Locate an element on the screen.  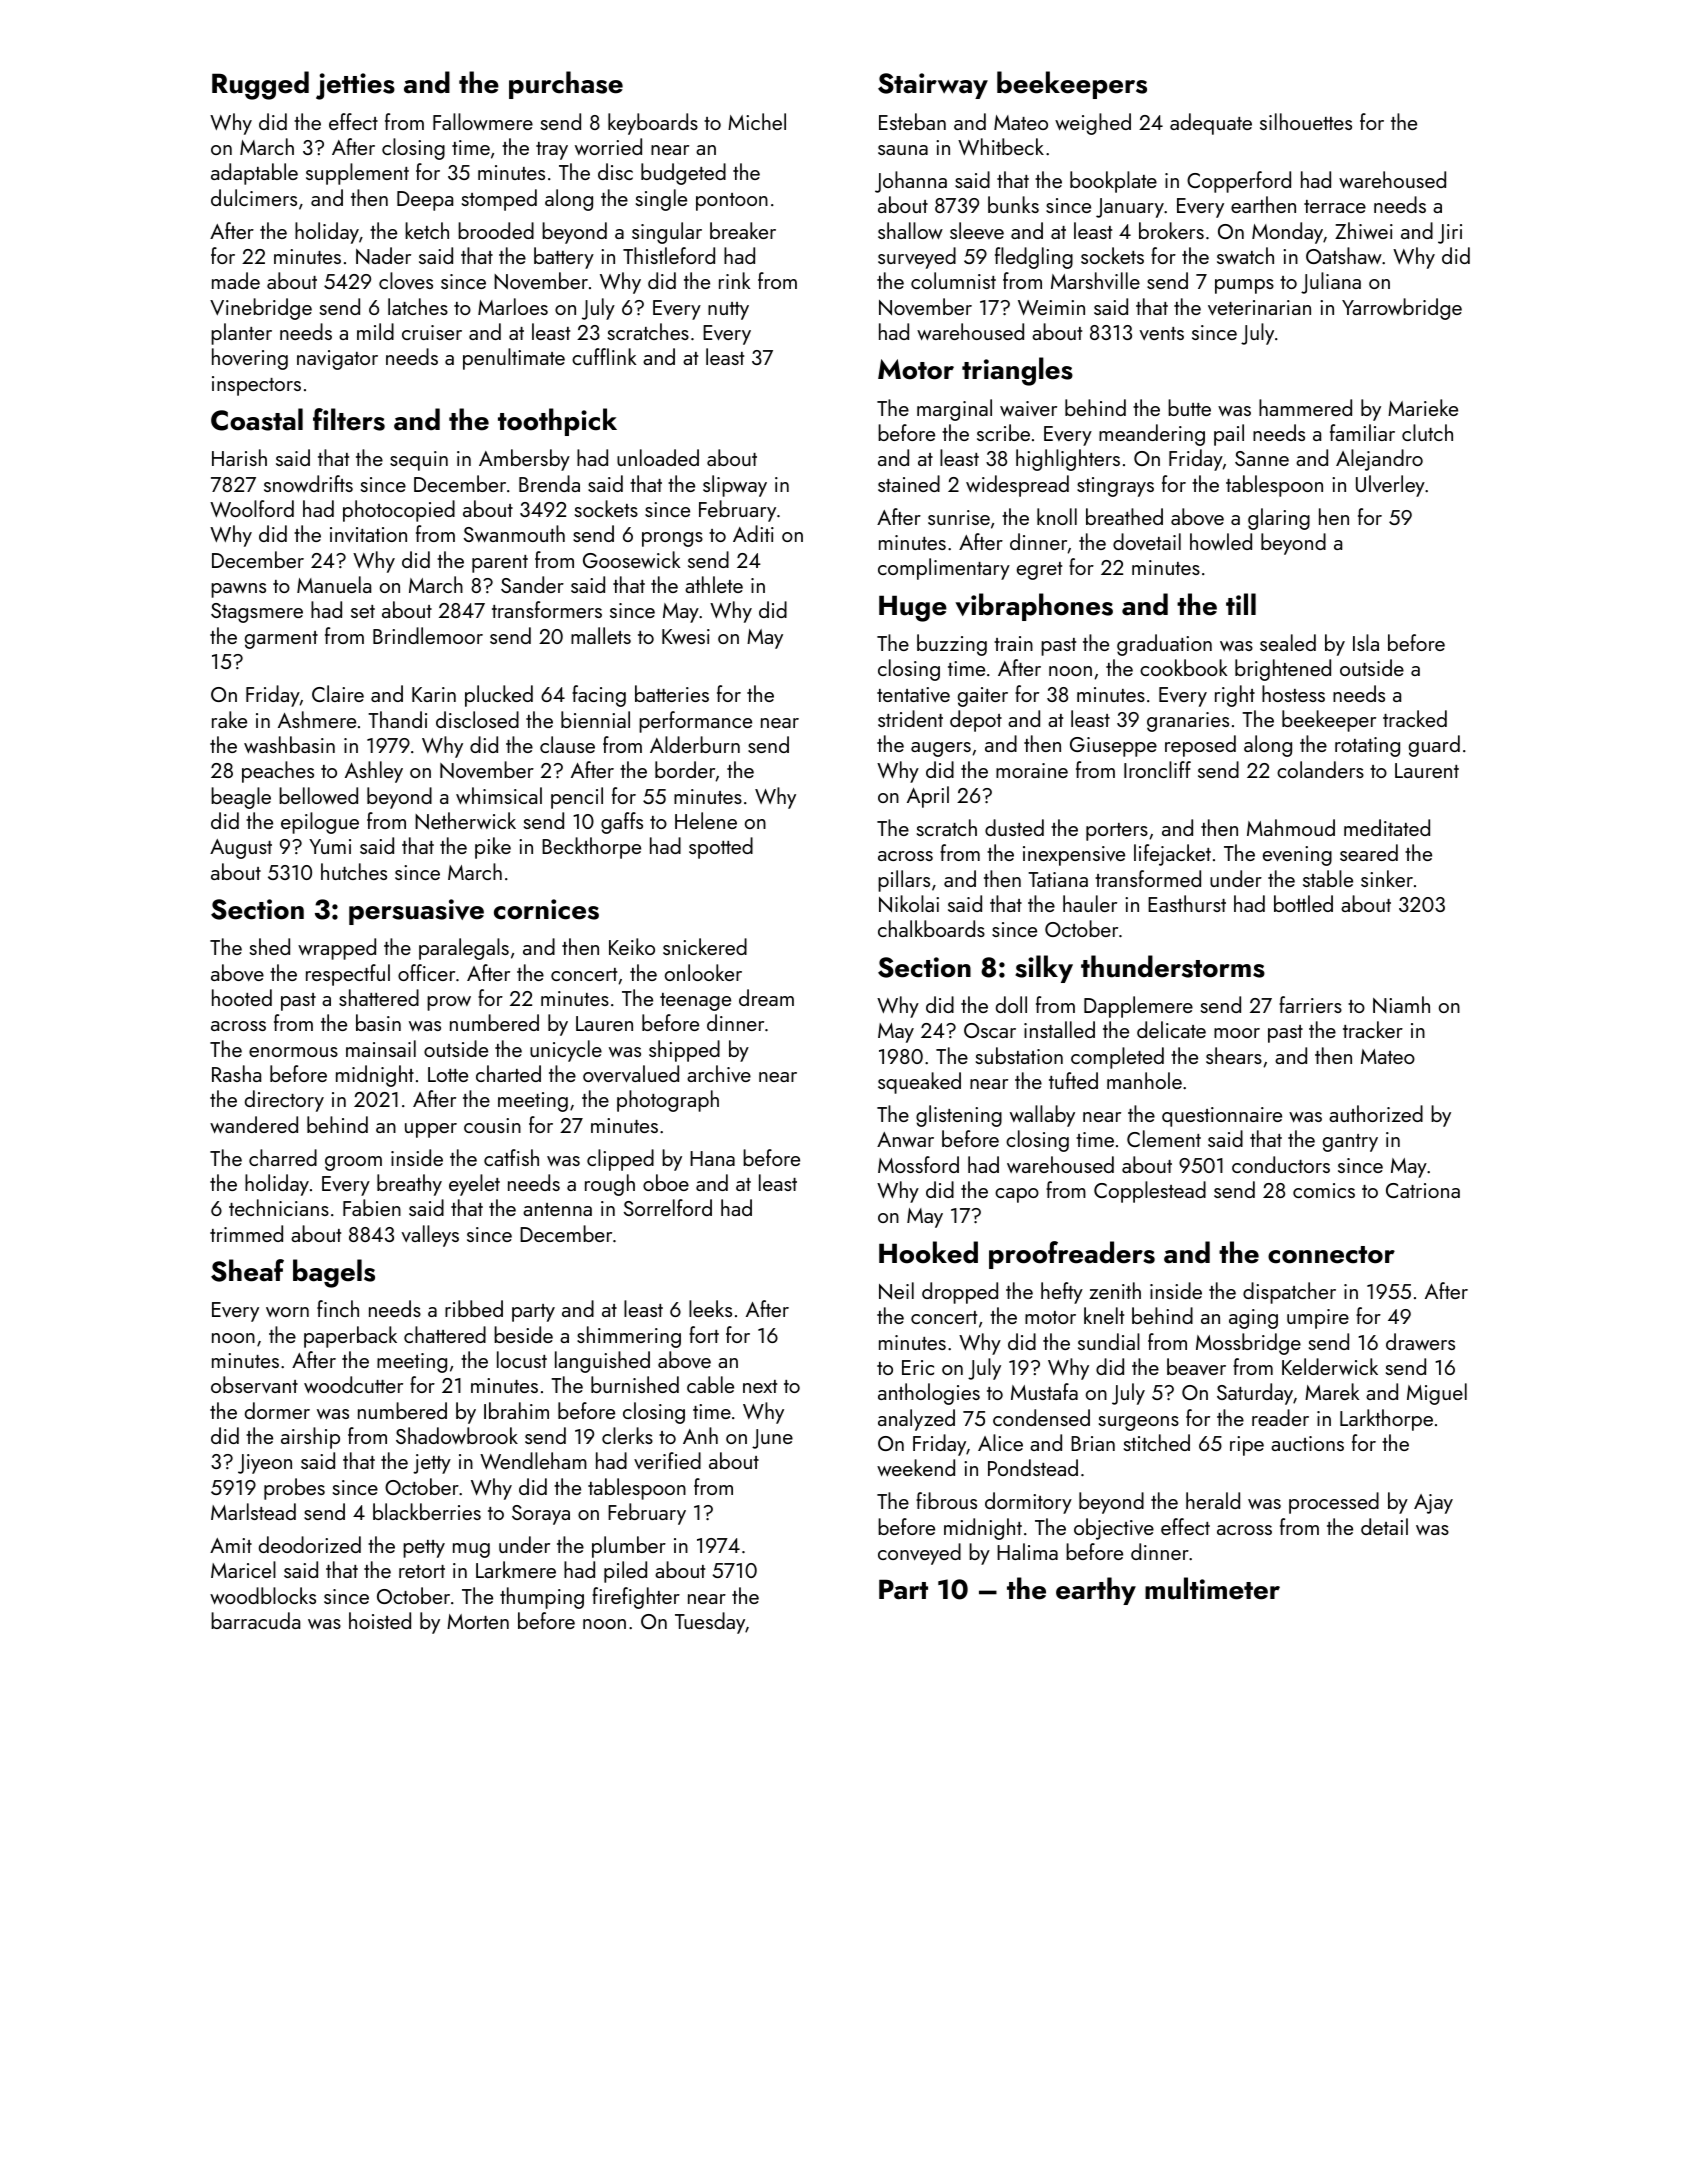
Niamh is located at coordinates (1401, 1004).
